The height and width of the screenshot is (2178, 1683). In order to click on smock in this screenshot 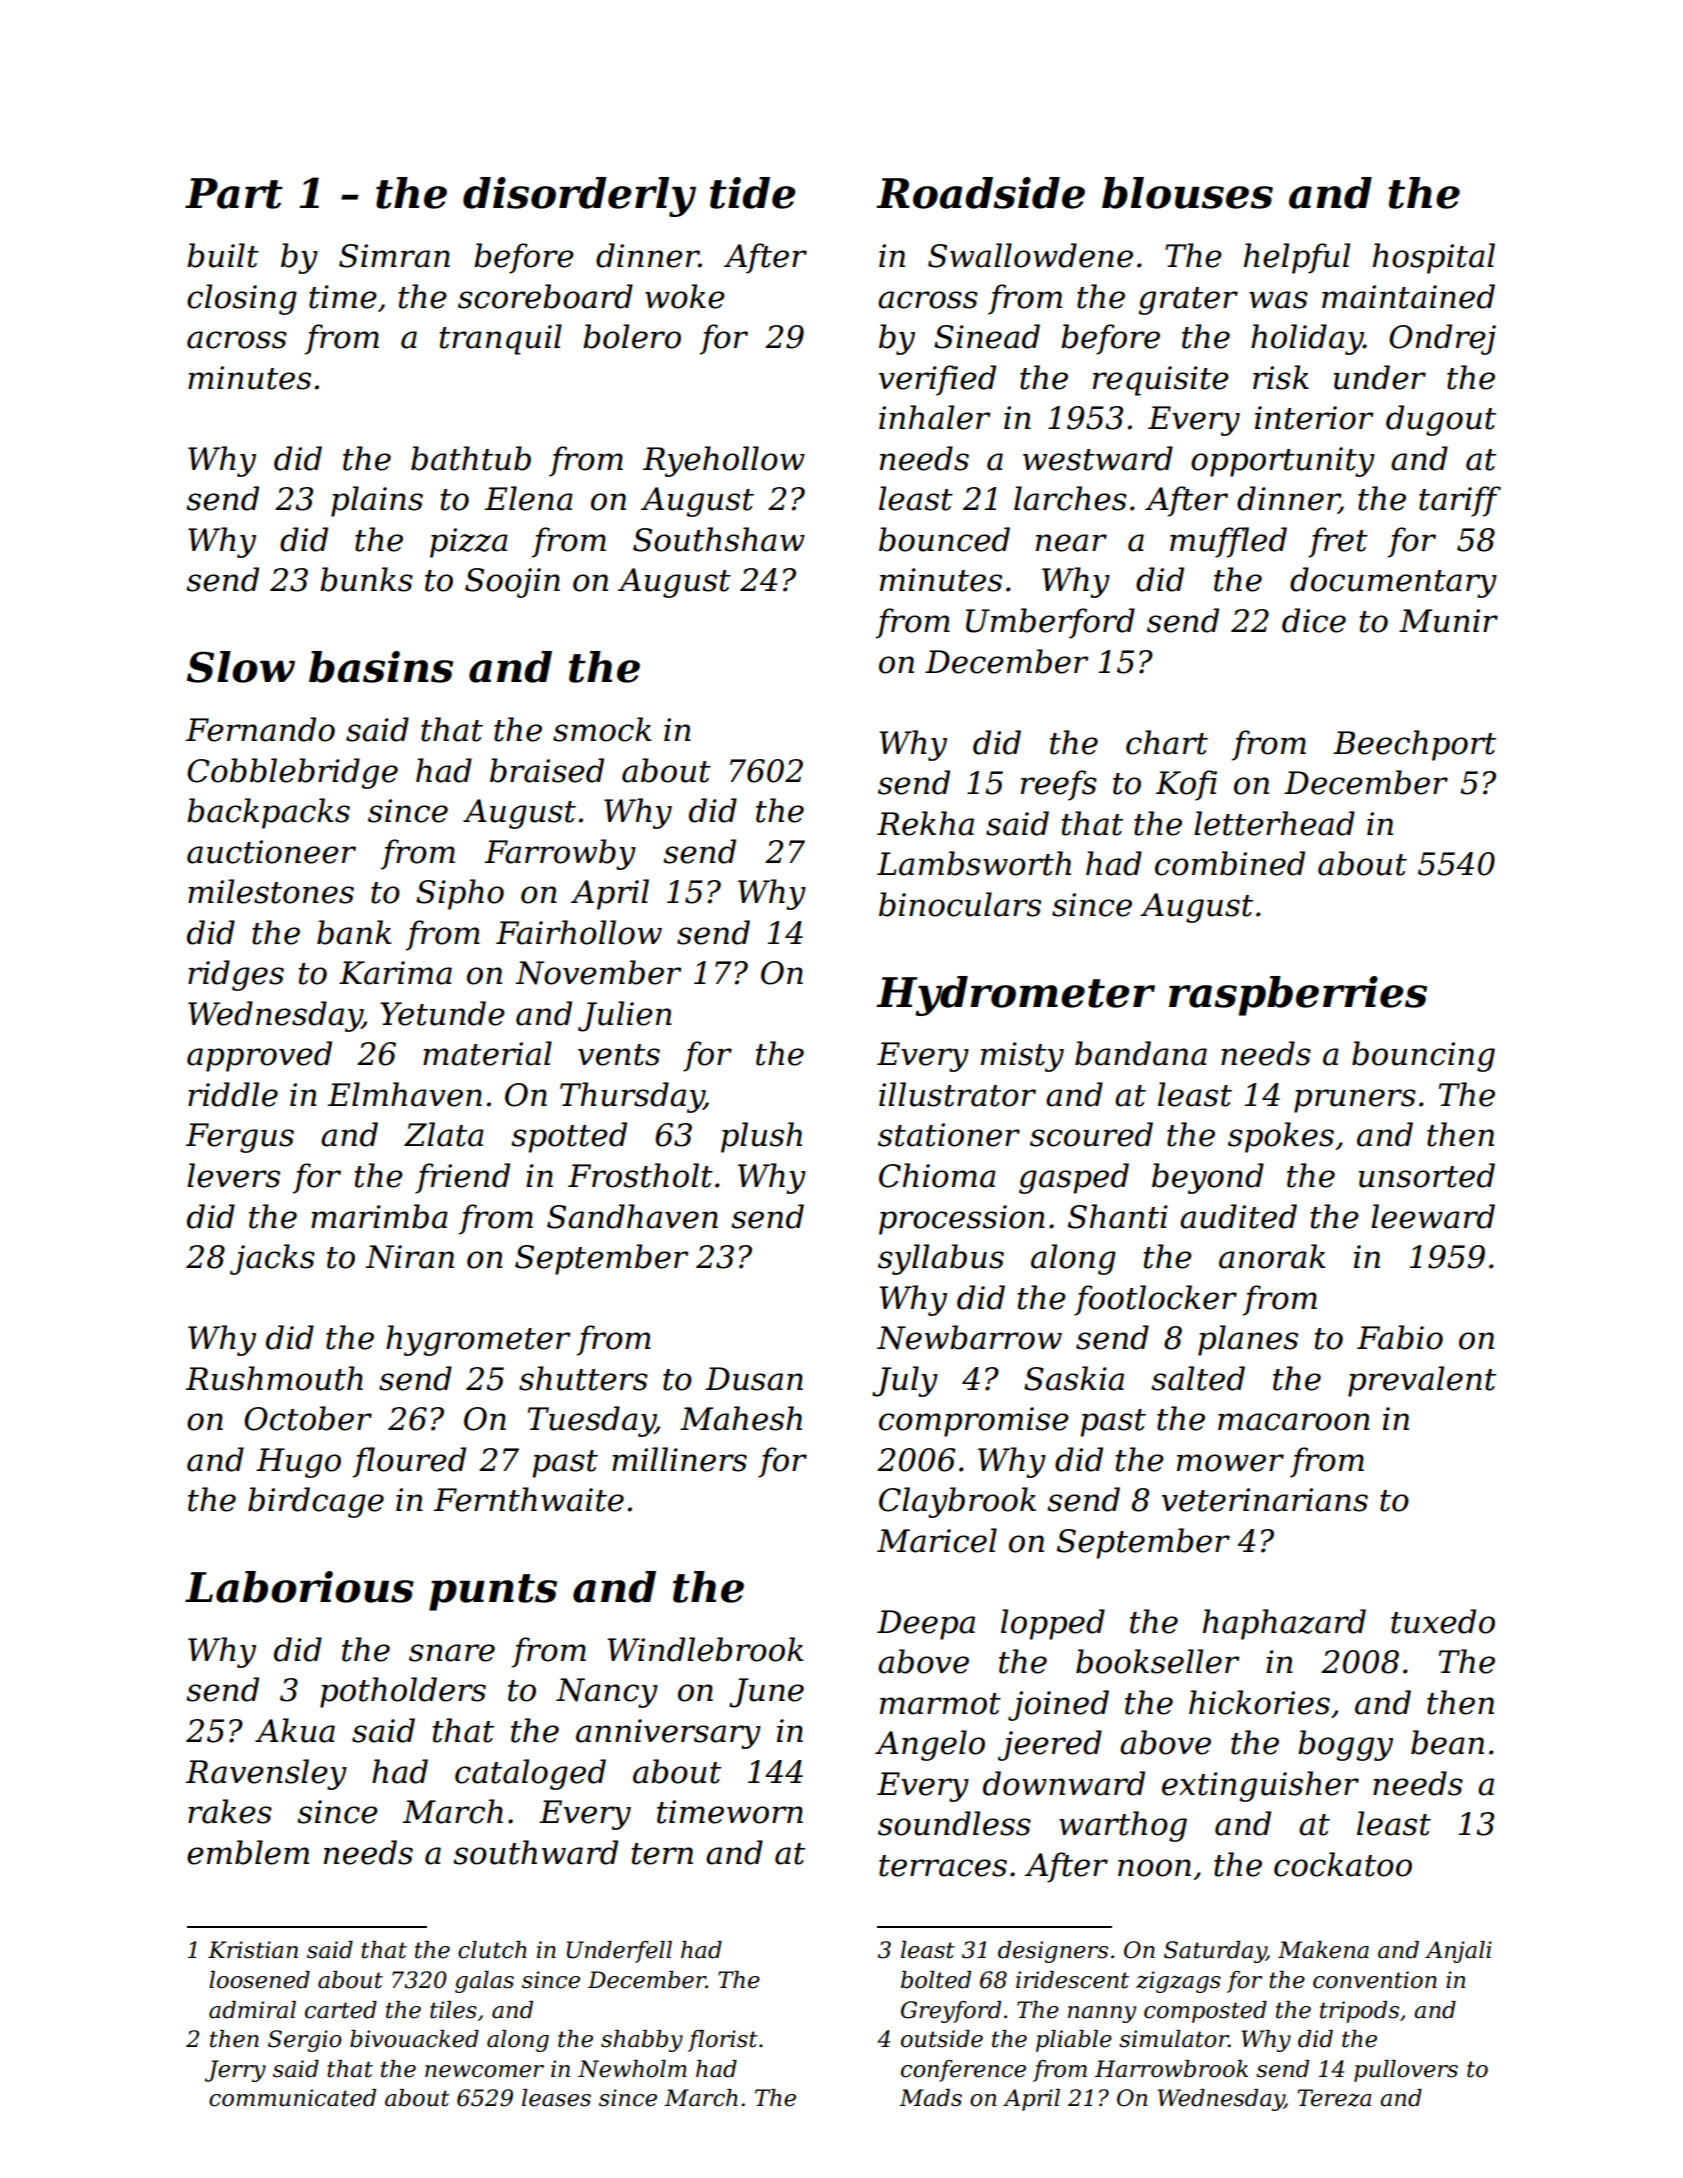, I will do `click(602, 729)`.
